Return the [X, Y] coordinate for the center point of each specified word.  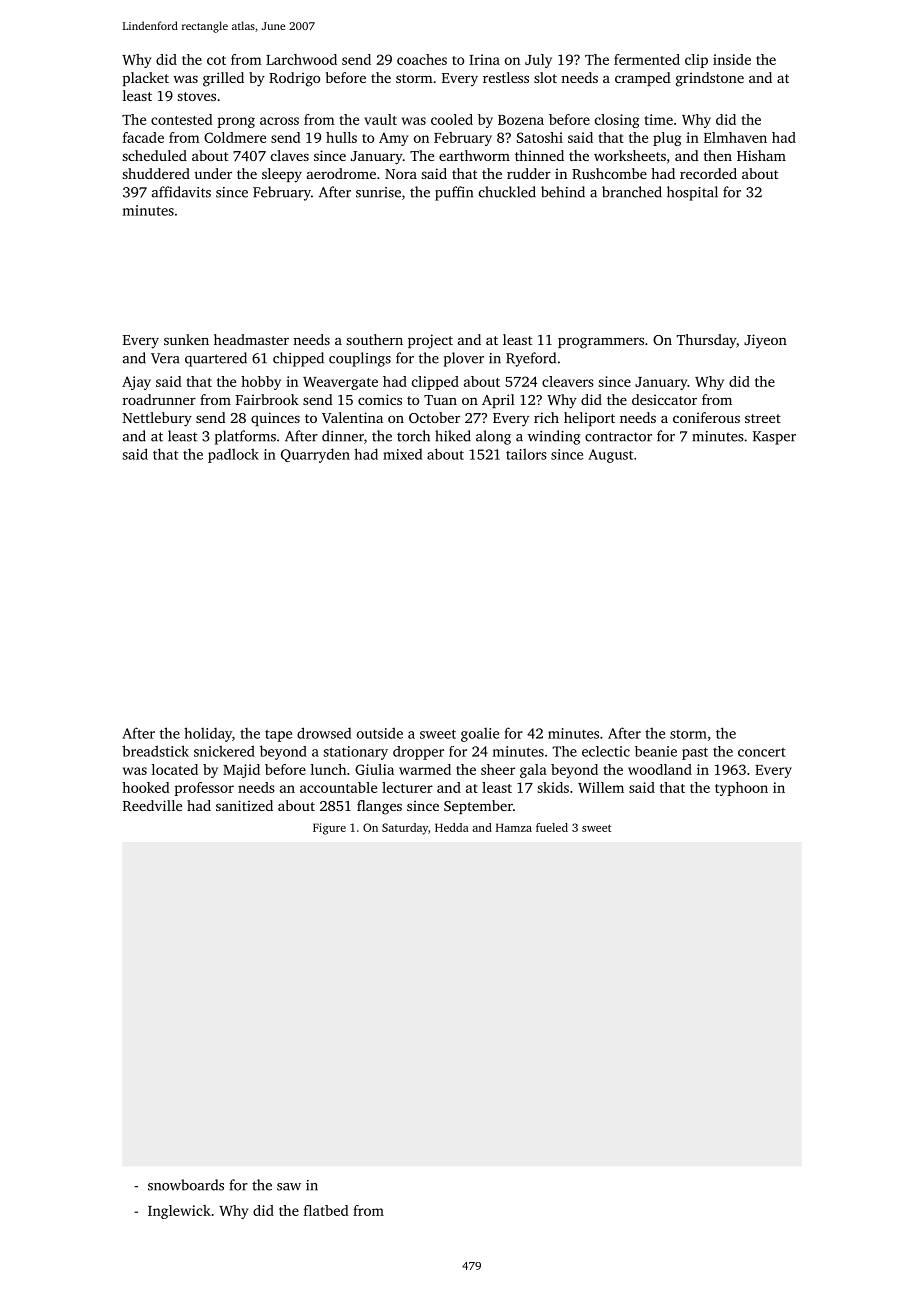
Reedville [152, 805]
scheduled [154, 155]
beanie [656, 751]
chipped [298, 359]
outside [380, 733]
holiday [208, 734]
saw [289, 1187]
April [498, 401]
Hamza [514, 827]
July [538, 61]
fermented [647, 59]
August [610, 456]
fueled [552, 827]
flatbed [326, 1210]
